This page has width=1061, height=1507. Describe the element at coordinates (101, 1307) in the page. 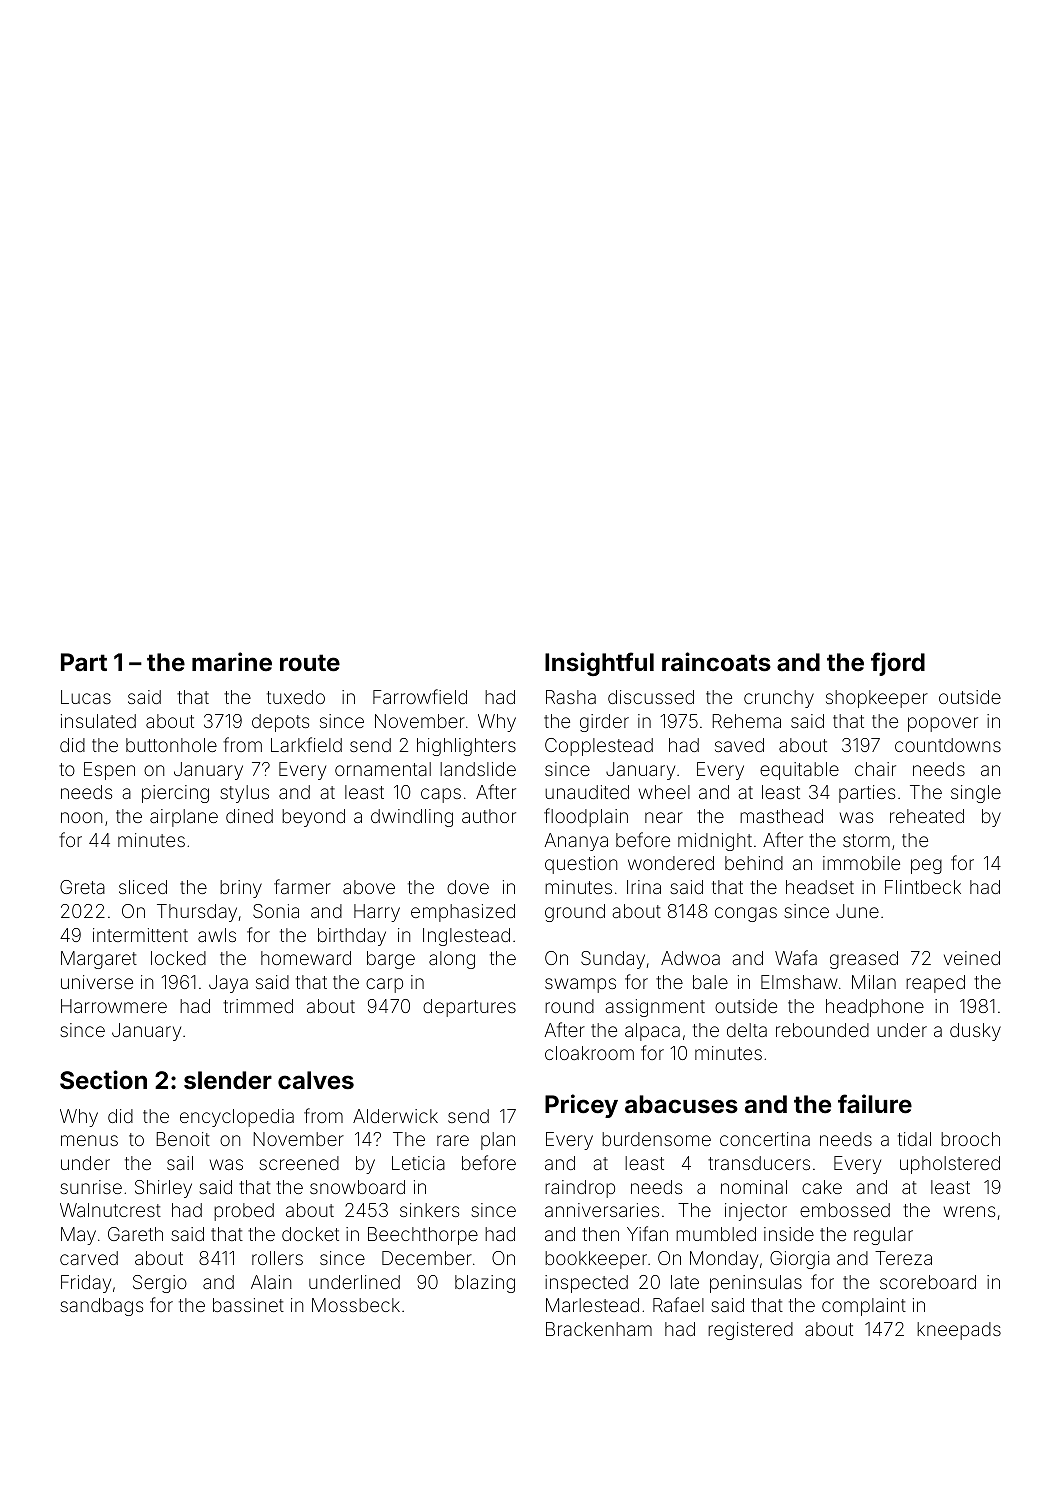

I see `sandbags` at that location.
